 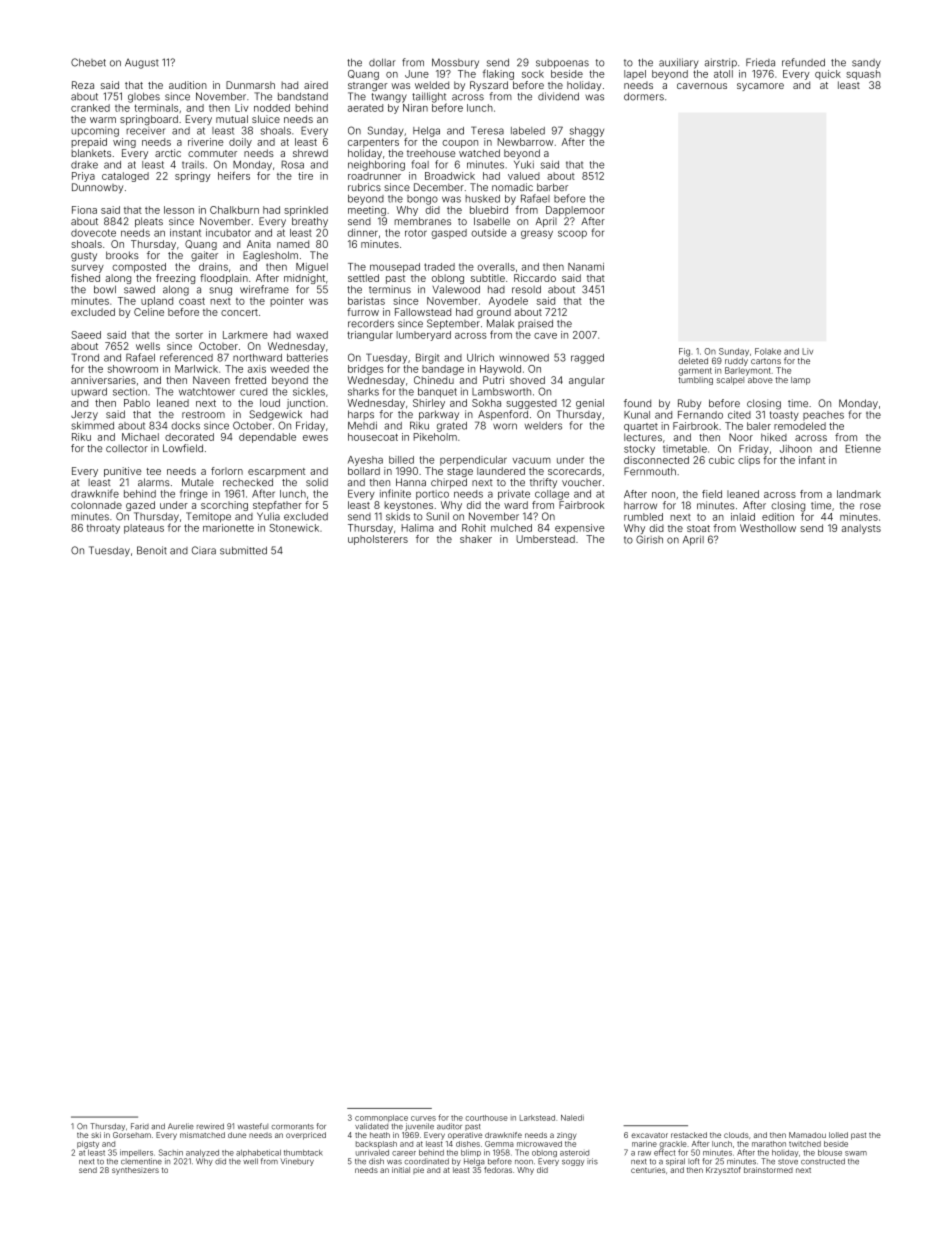 I want to click on upholsterers, so click(x=378, y=540).
